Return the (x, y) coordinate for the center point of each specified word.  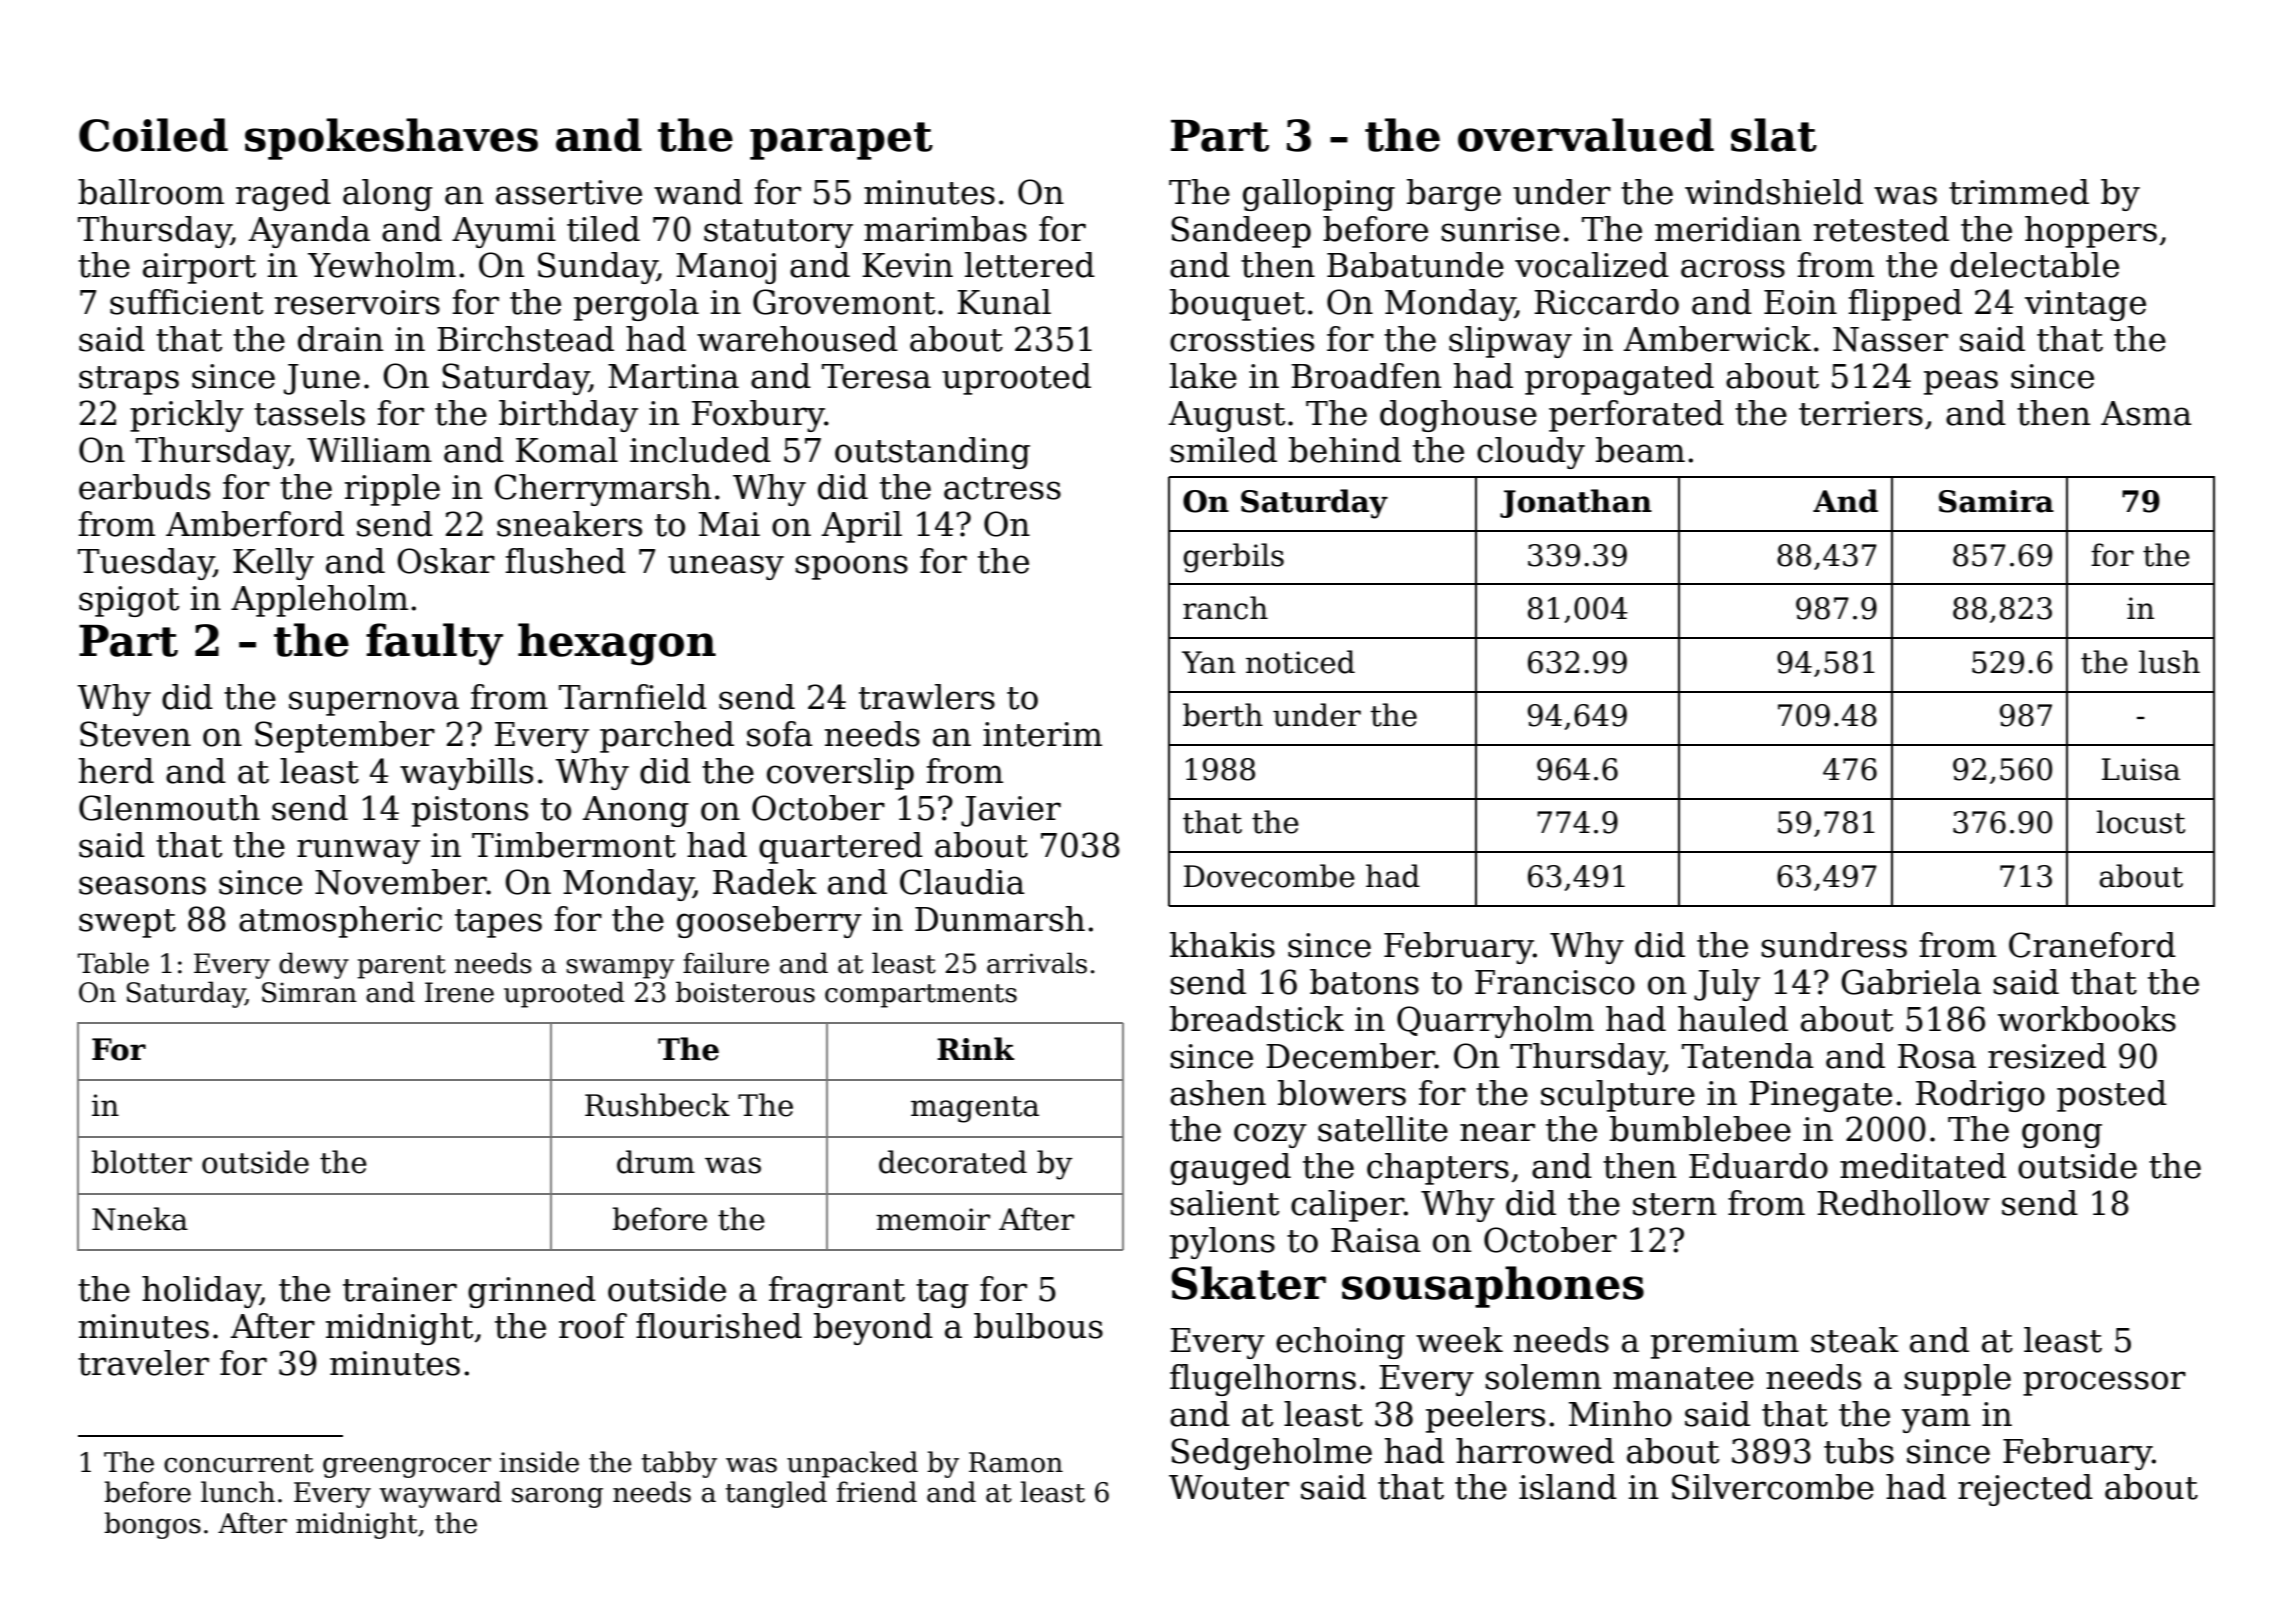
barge (1454, 195)
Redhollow (1903, 1203)
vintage (2085, 305)
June (322, 379)
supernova (374, 703)
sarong (557, 1498)
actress (1002, 488)
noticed (1300, 662)
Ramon (1016, 1462)
